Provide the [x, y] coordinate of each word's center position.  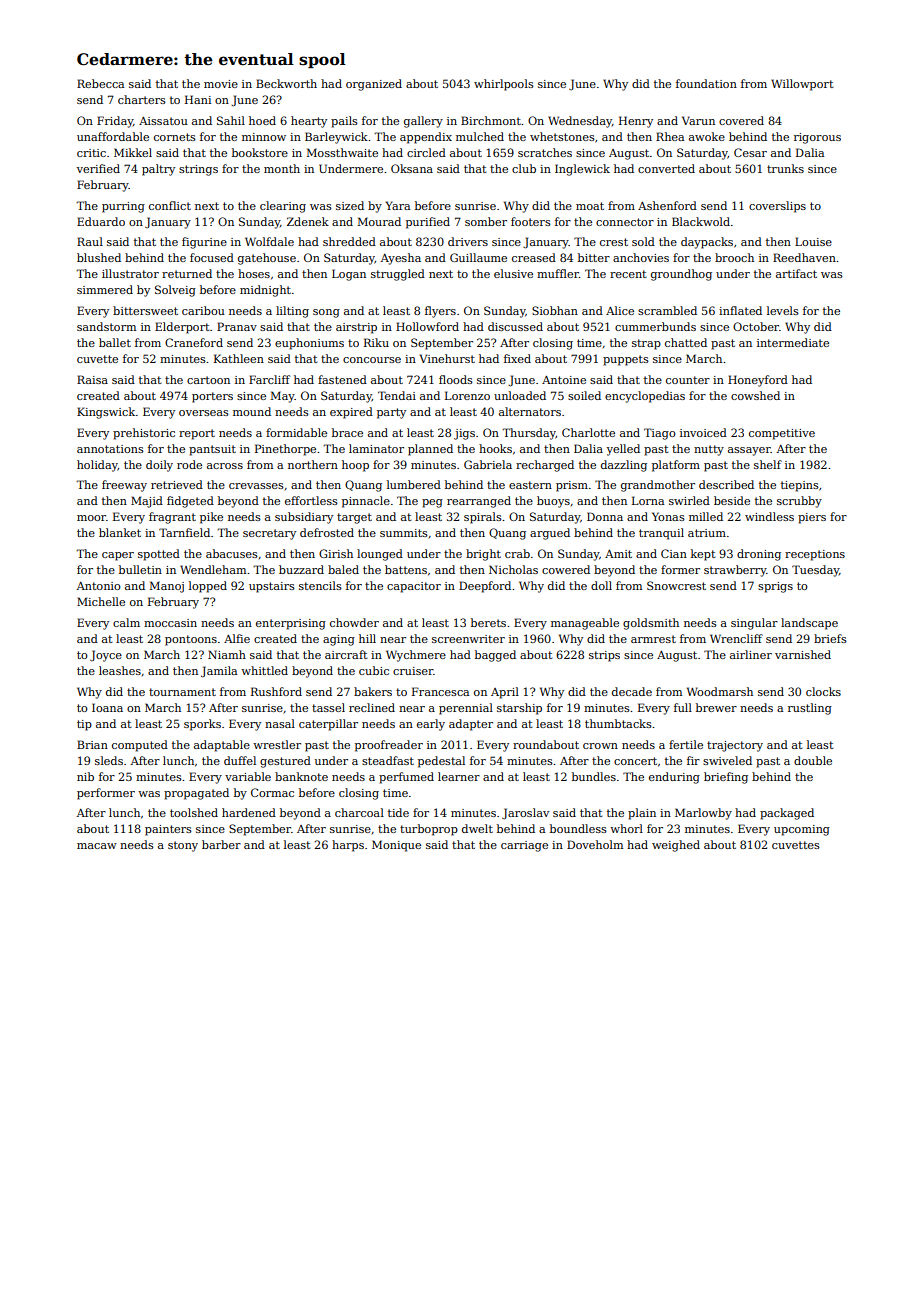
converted [666, 168]
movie [221, 84]
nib [85, 776]
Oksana [412, 168]
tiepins [800, 486]
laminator [376, 448]
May [283, 397]
